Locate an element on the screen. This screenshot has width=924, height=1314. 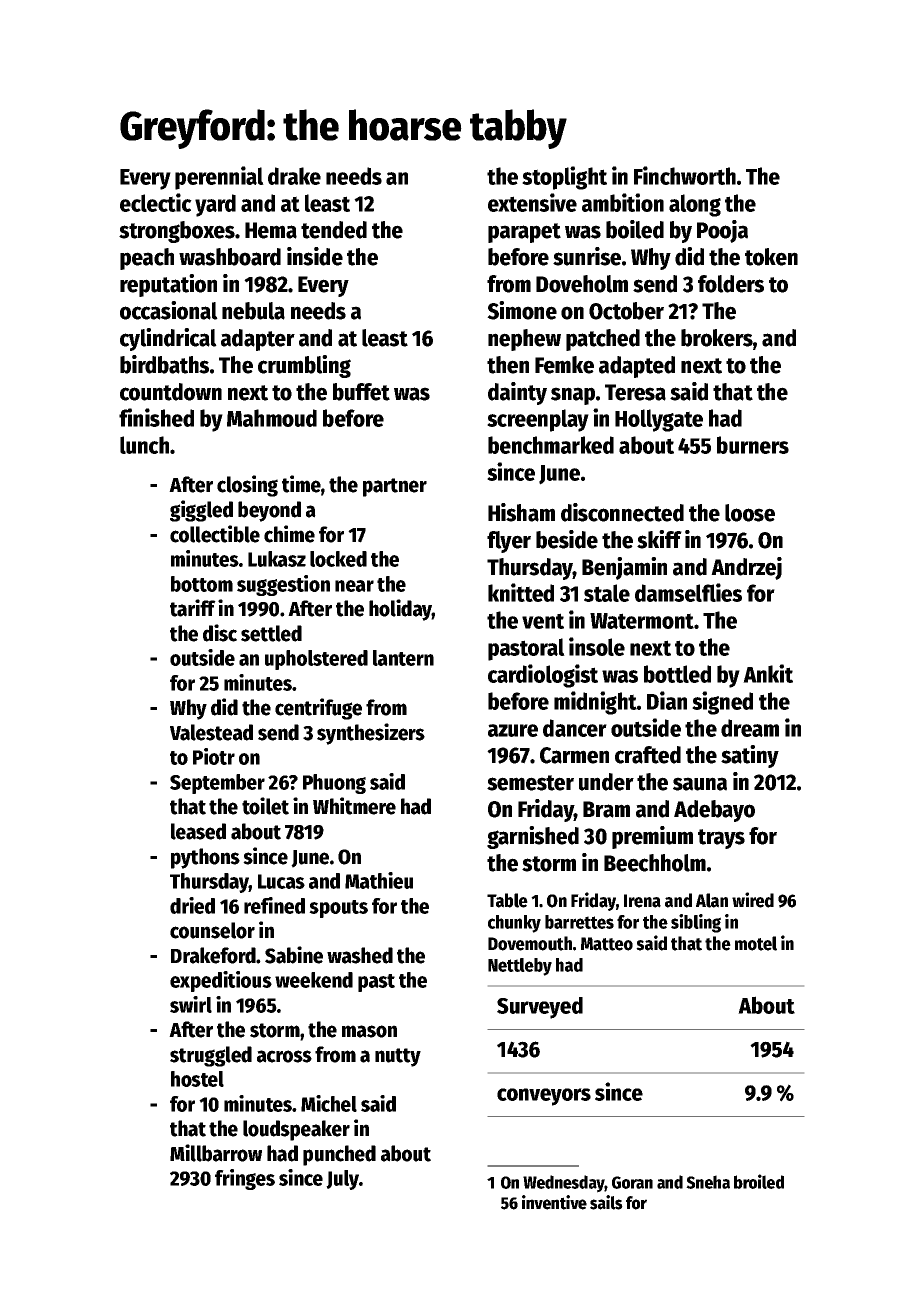
conveyors is located at coordinates (544, 1097).
